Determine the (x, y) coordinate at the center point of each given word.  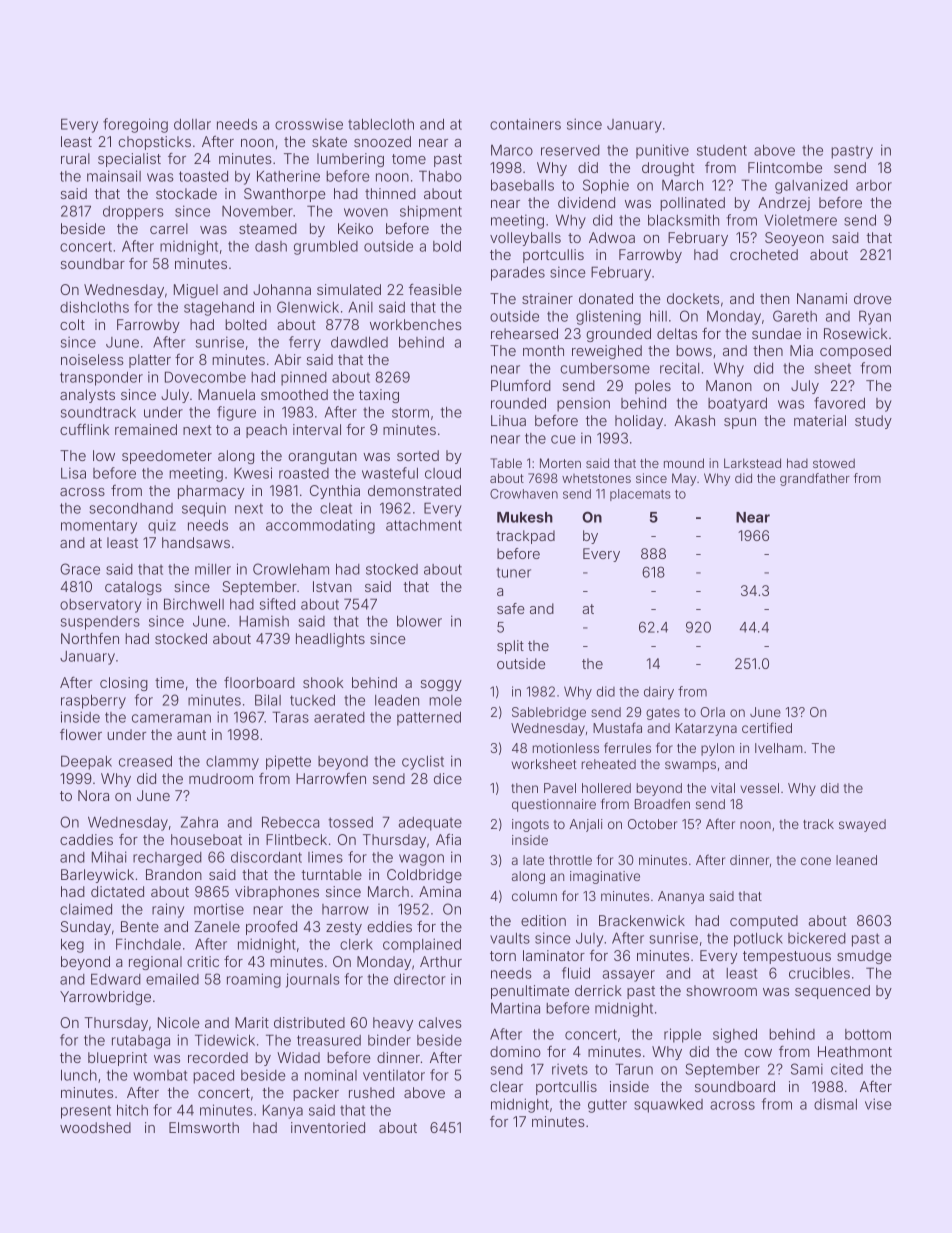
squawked (668, 1106)
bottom (868, 1034)
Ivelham (778, 748)
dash (271, 246)
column (534, 896)
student (722, 150)
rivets (570, 1069)
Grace (80, 569)
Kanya (283, 1112)
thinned (390, 193)
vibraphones (277, 893)
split (510, 647)
